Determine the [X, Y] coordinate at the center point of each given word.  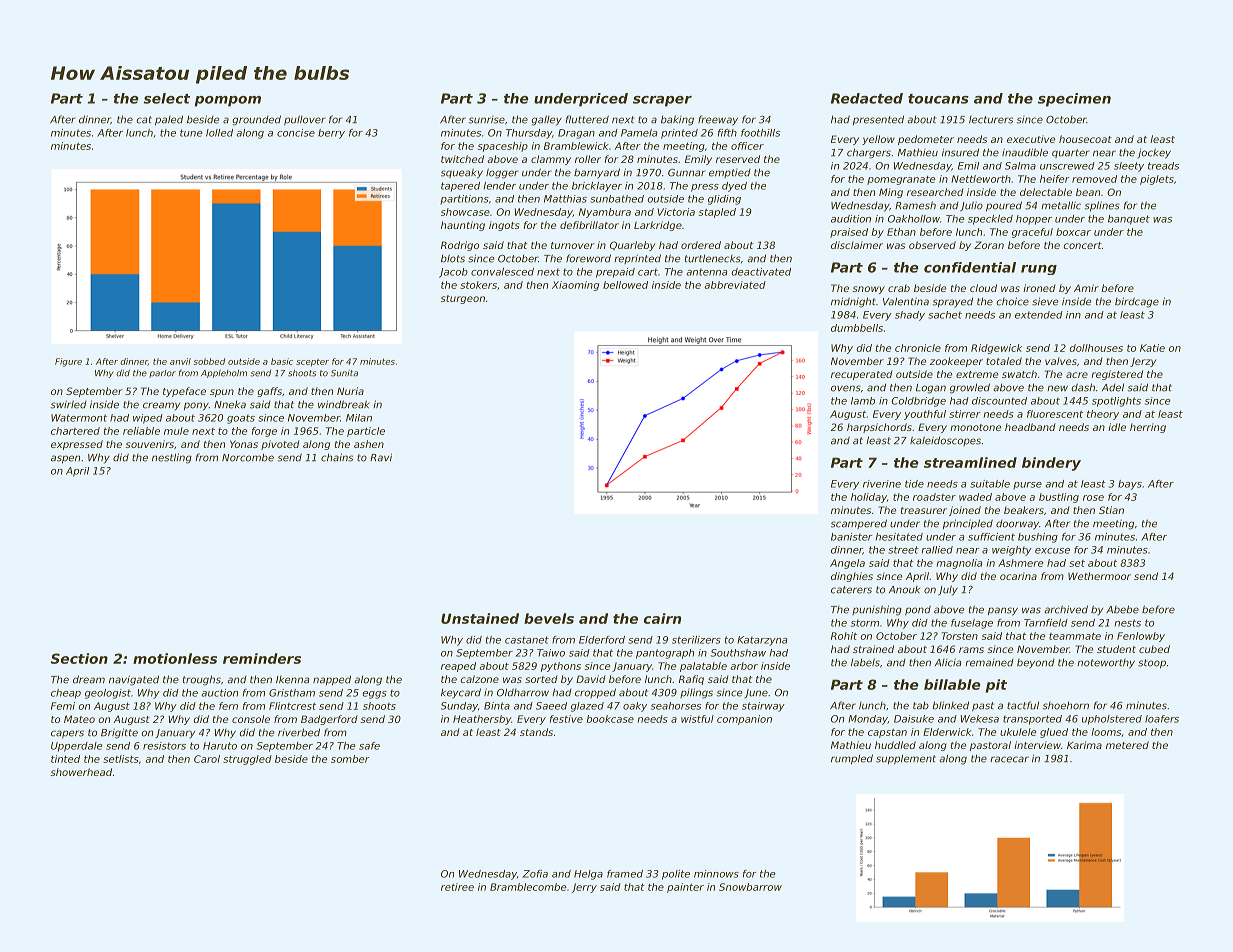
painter [685, 888]
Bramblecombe [528, 887]
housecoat [1085, 139]
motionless [175, 658]
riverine [882, 484]
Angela [847, 564]
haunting [463, 226]
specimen [1074, 100]
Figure [68, 362]
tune [191, 133]
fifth [727, 133]
